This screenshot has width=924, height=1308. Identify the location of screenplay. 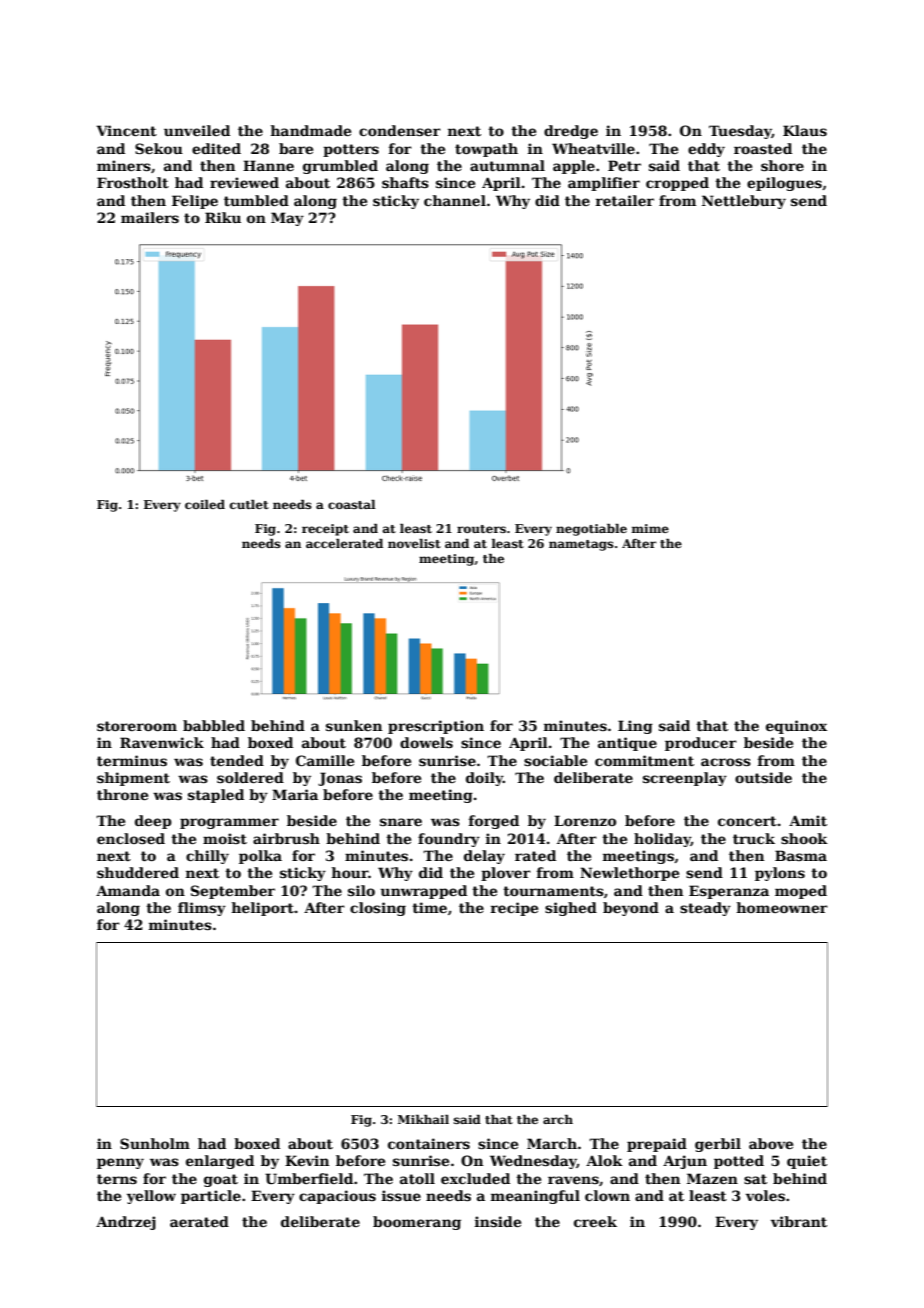
(685, 779).
